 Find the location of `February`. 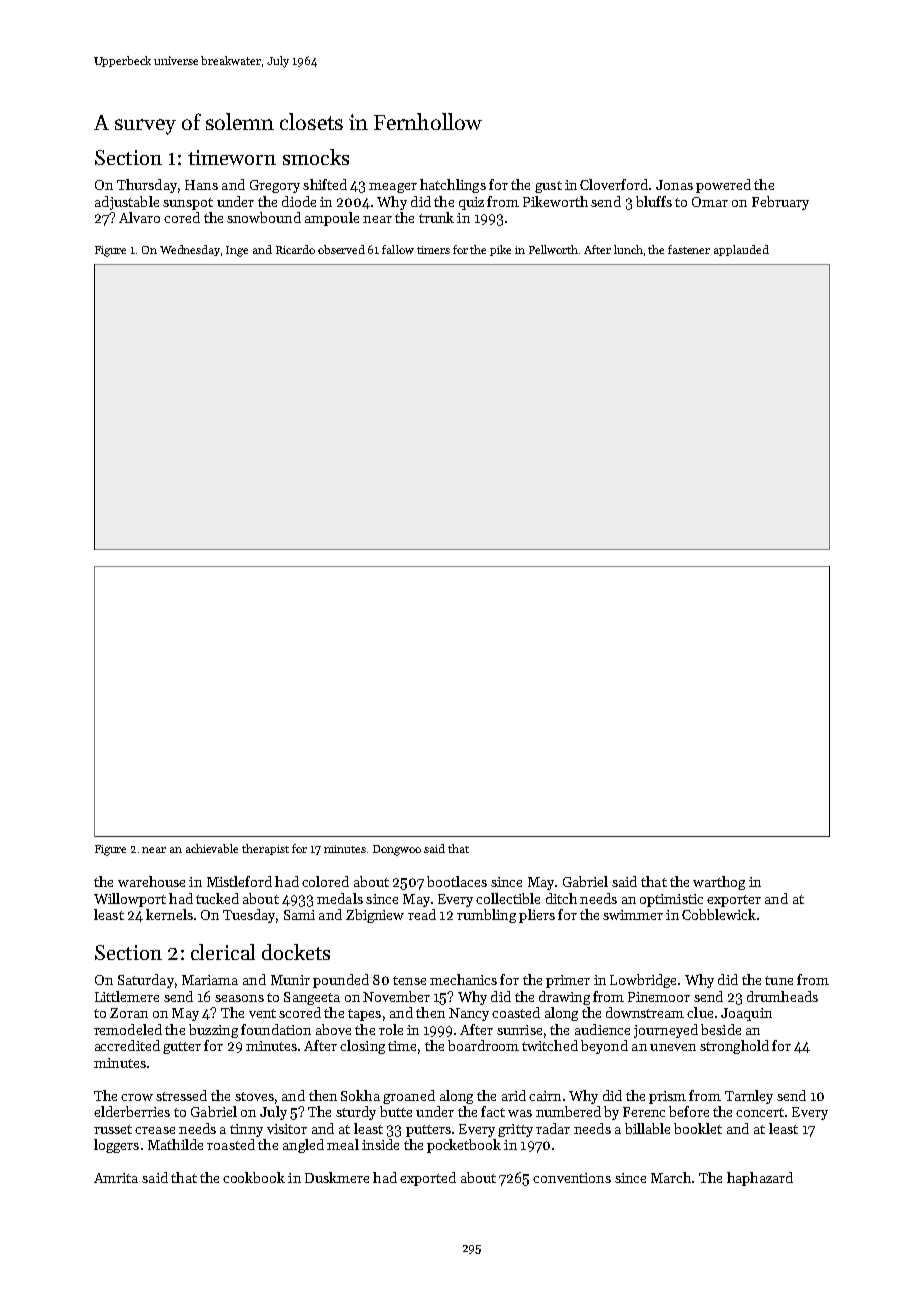

February is located at coordinates (780, 203).
